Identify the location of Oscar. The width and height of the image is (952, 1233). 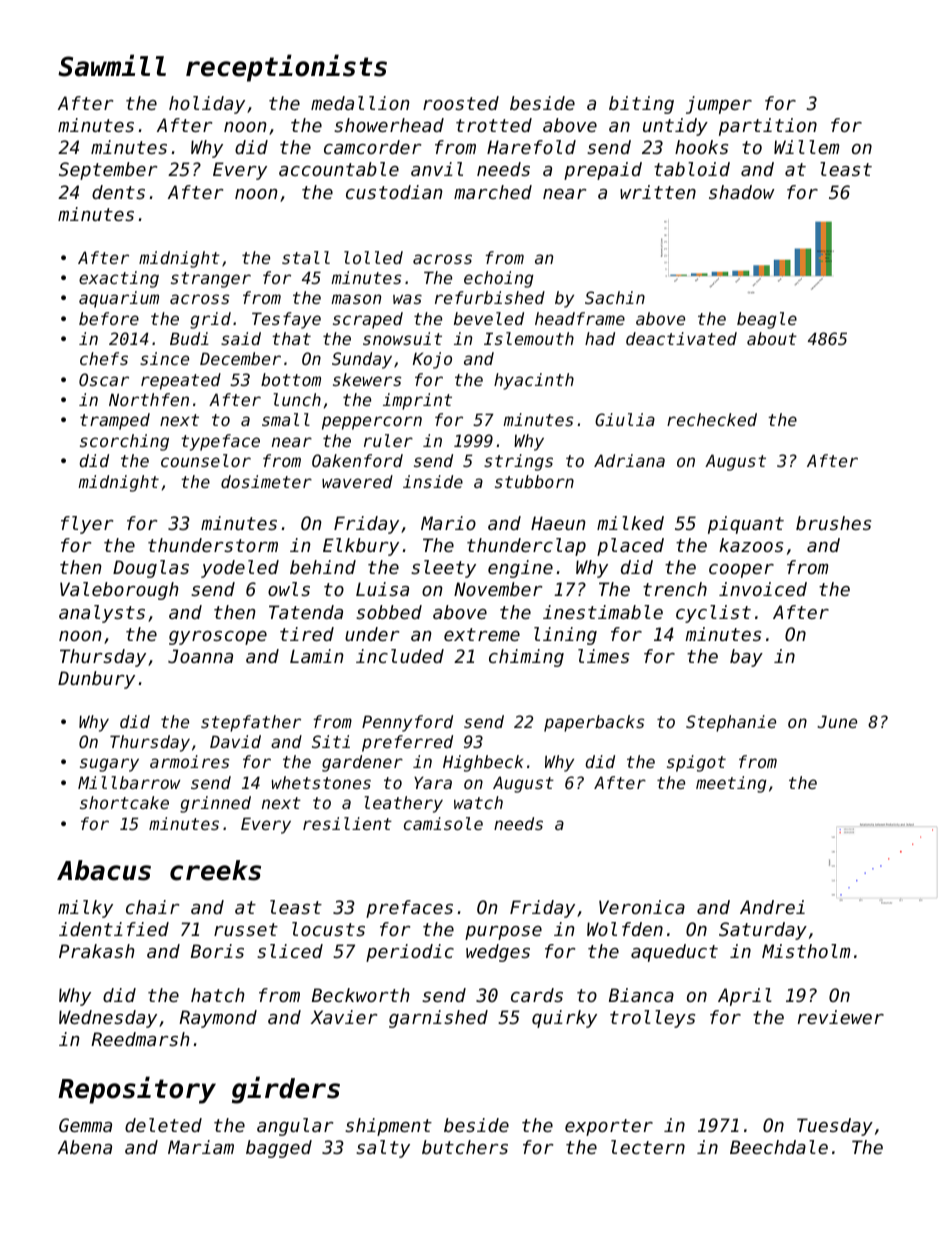
(104, 379).
